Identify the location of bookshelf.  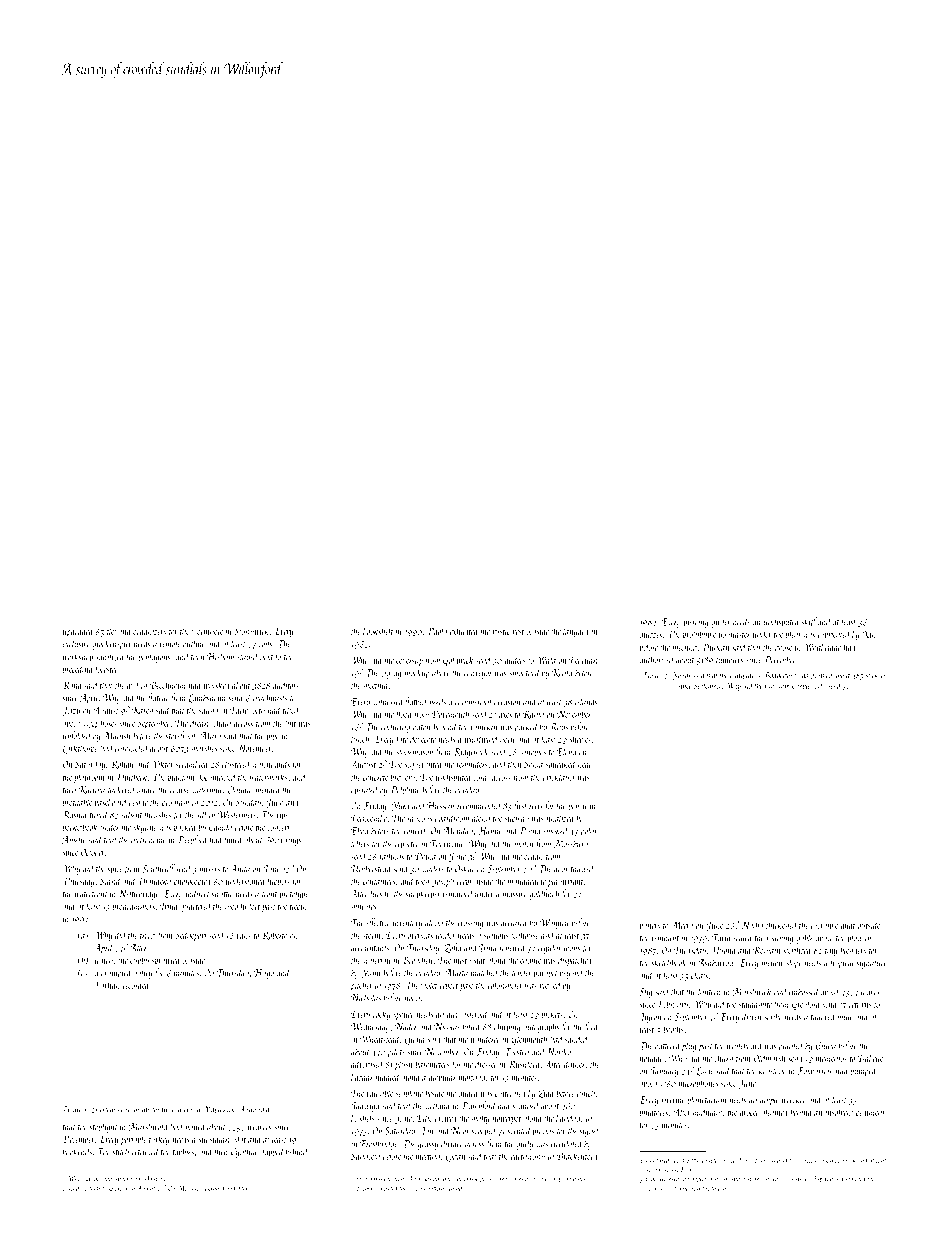
(378, 632).
